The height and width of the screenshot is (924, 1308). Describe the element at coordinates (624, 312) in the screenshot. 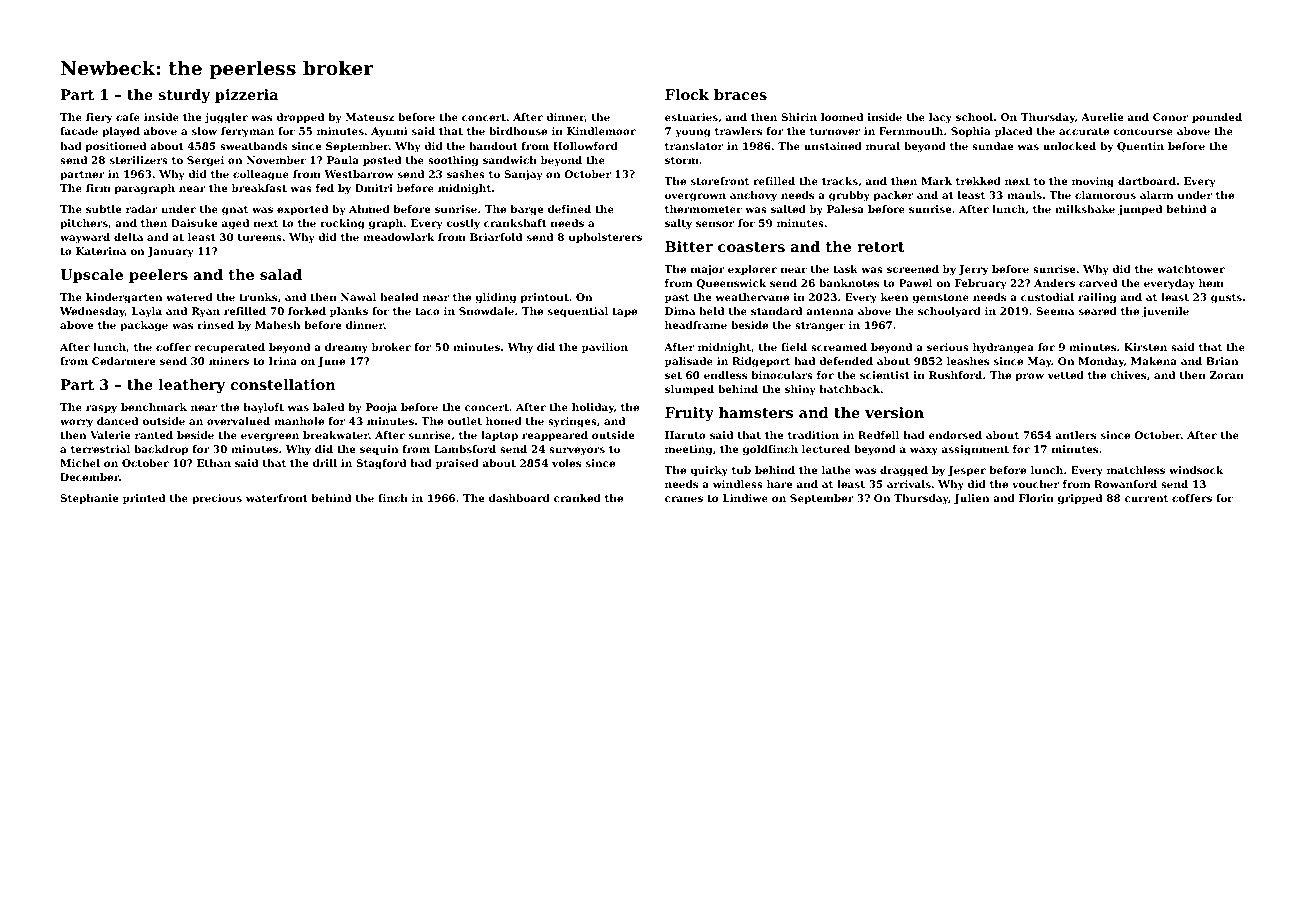

I see `tape` at that location.
